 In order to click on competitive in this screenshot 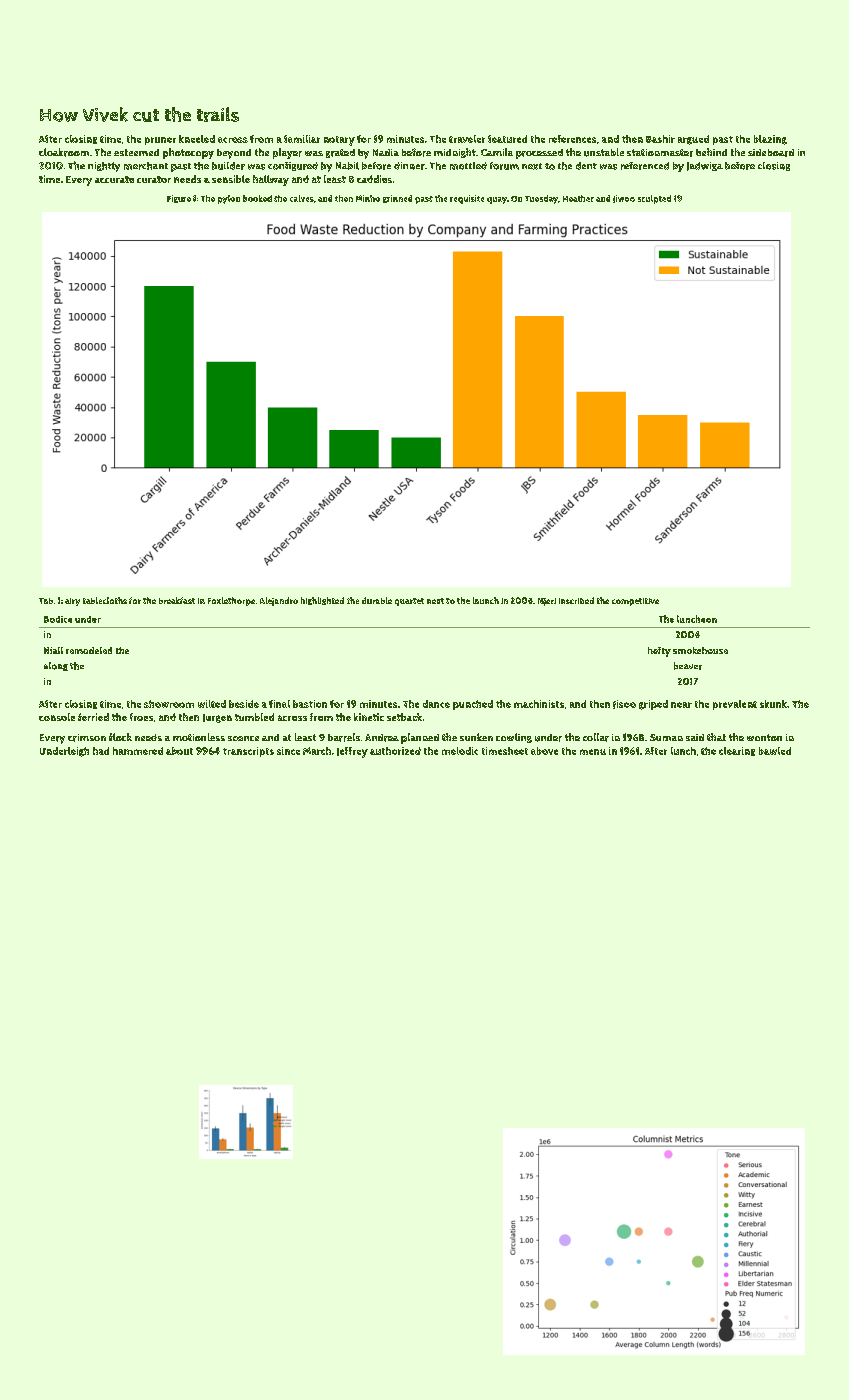, I will do `click(635, 602)`.
